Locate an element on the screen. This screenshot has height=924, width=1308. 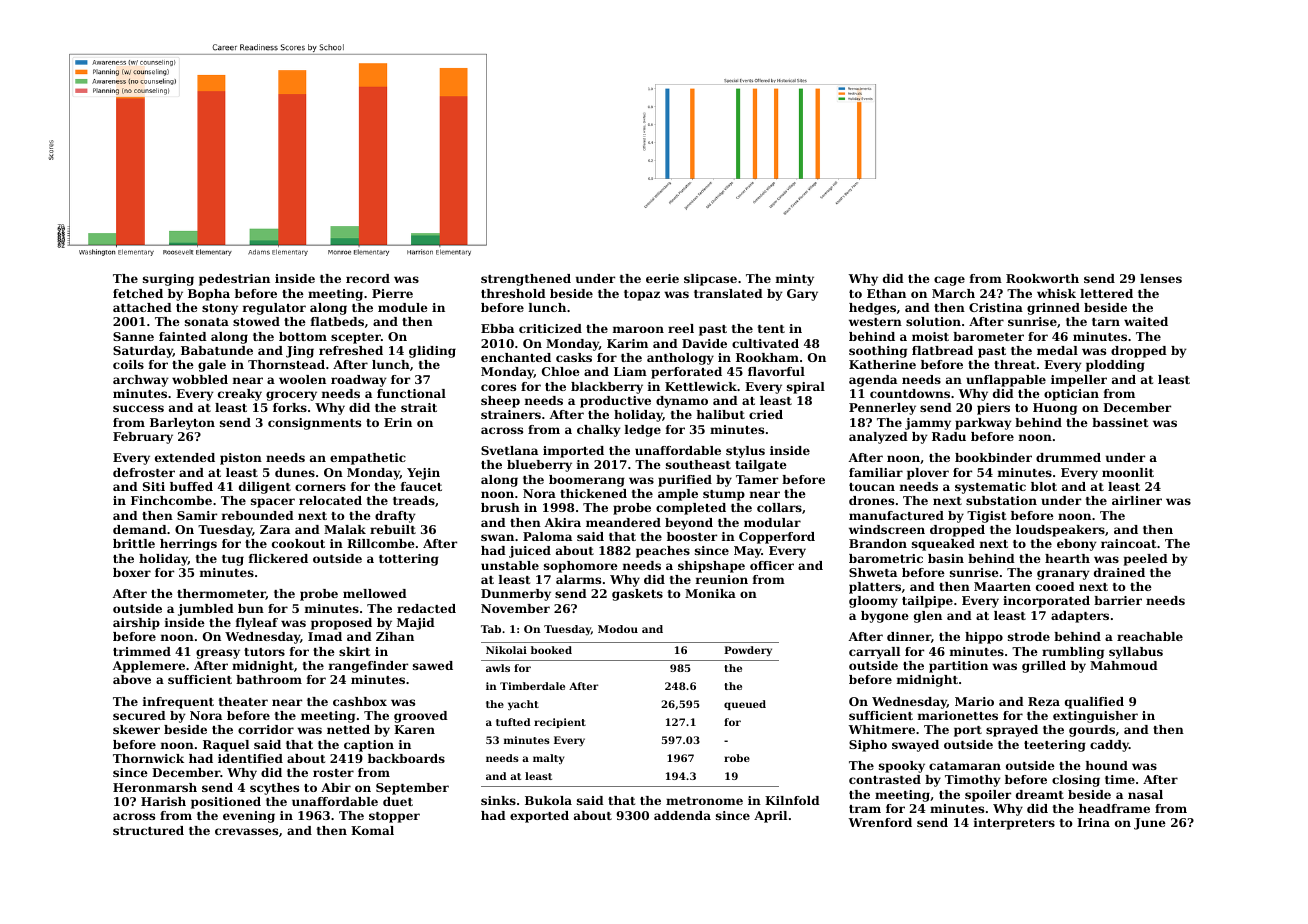
eerie is located at coordinates (662, 278).
